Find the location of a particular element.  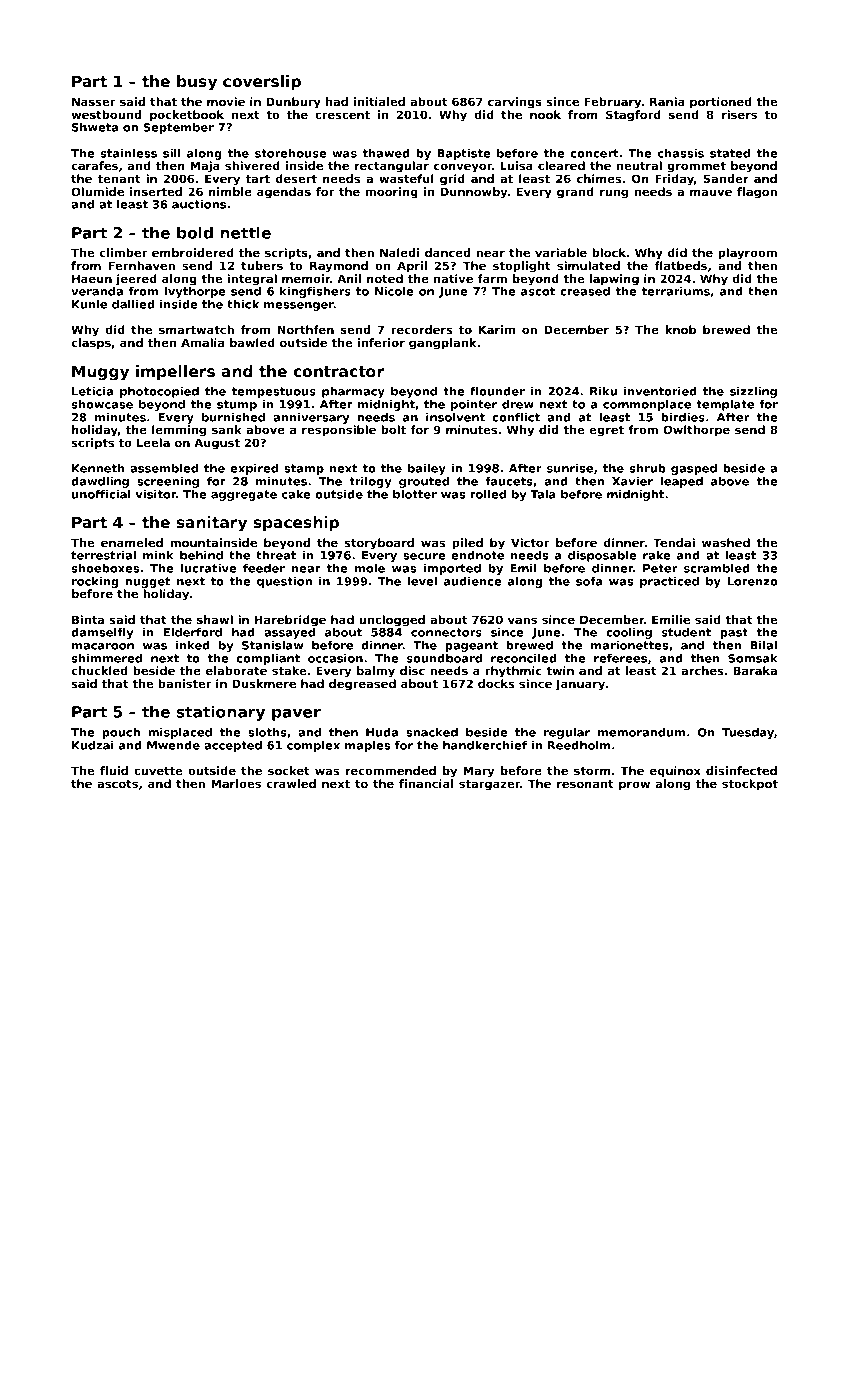

pharmacy is located at coordinates (353, 392).
